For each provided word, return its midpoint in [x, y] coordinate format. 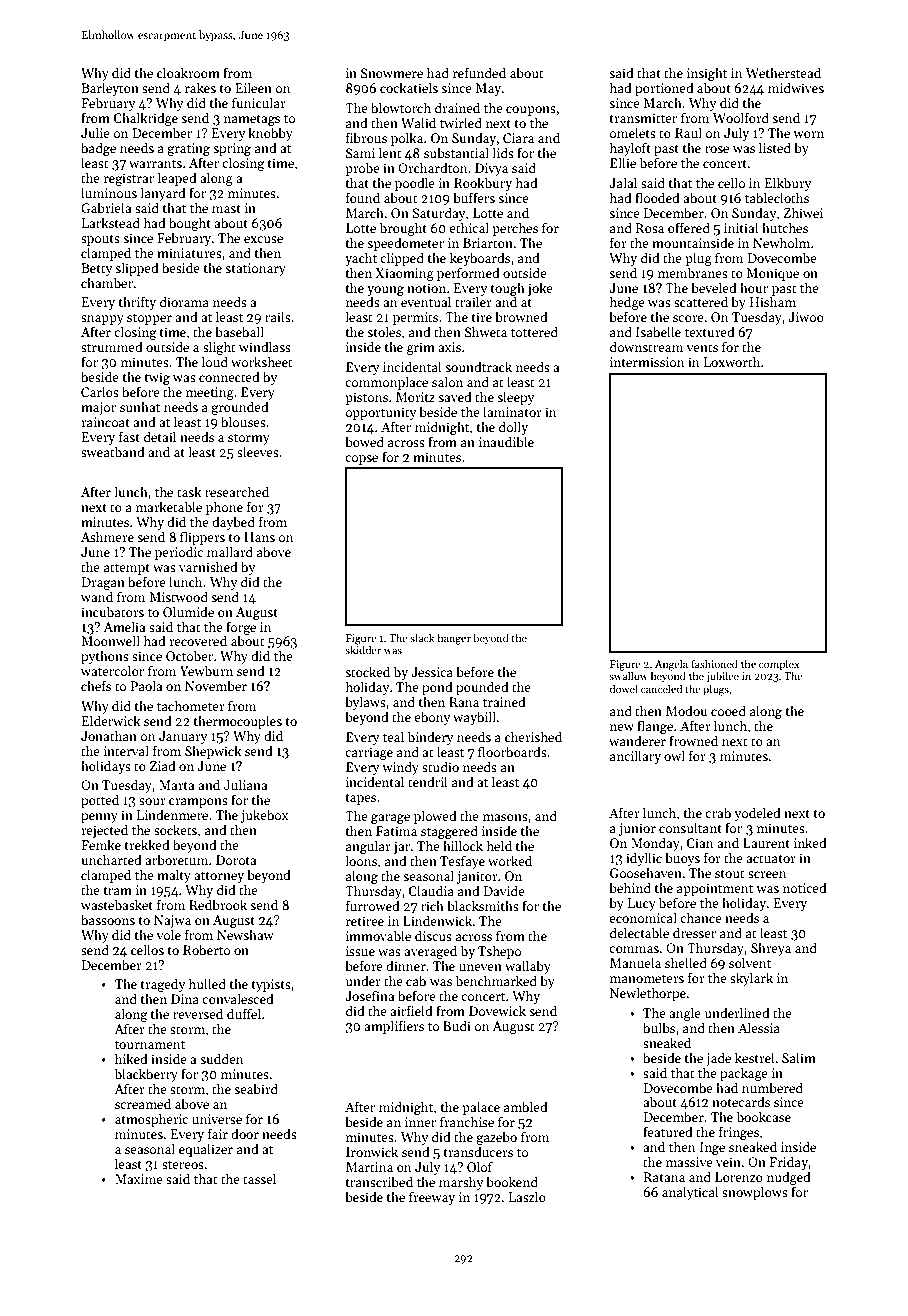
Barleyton [110, 89]
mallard [230, 551]
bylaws [365, 703]
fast [129, 437]
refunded [479, 72]
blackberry [146, 1075]
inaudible [506, 441]
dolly [513, 428]
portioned [664, 89]
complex [779, 664]
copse [361, 460]
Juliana [246, 784]
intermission [647, 362]
